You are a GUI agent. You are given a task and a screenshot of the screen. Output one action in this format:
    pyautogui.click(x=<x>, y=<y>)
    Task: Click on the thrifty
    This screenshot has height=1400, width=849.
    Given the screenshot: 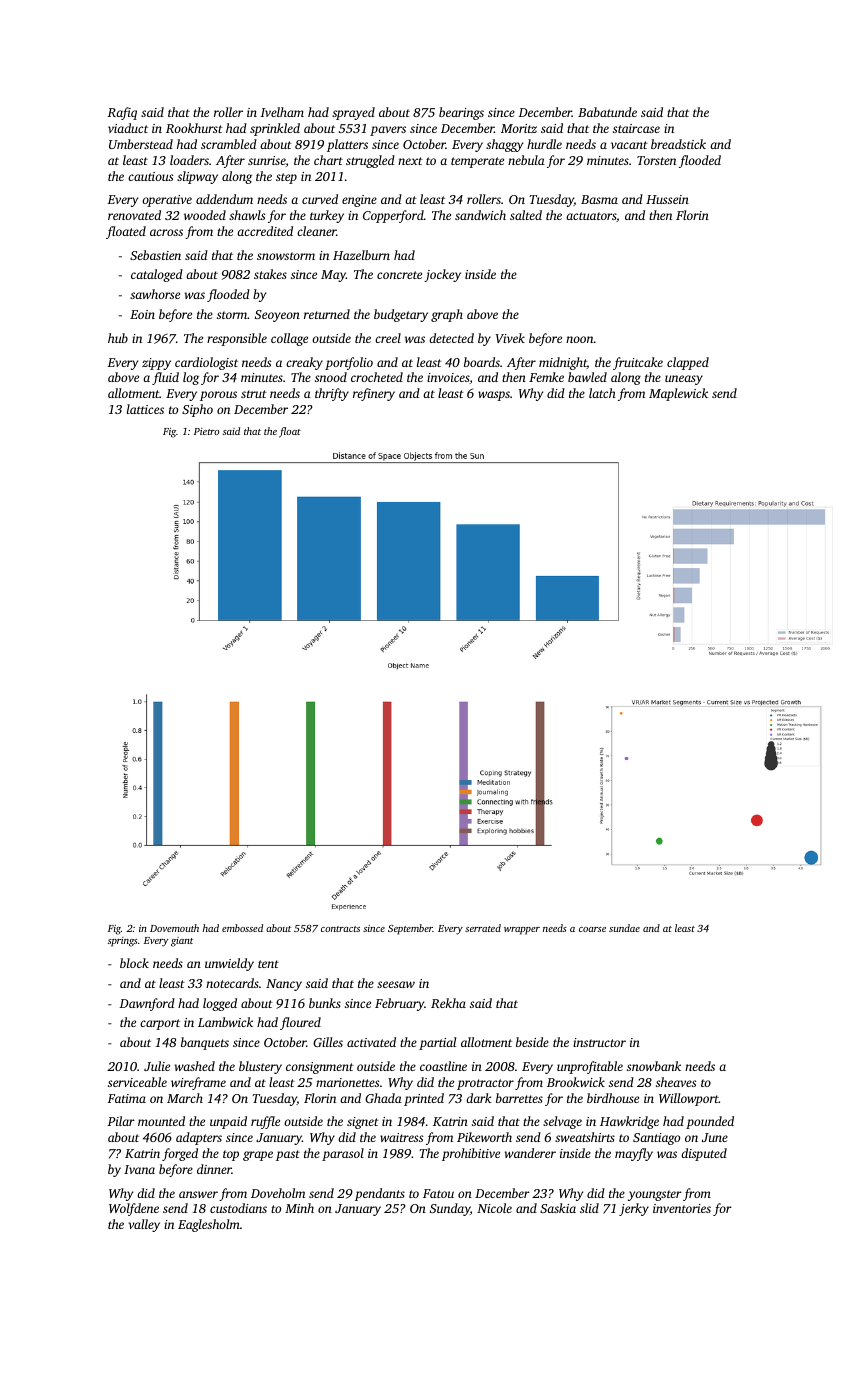 What is the action you would take?
    pyautogui.click(x=332, y=394)
